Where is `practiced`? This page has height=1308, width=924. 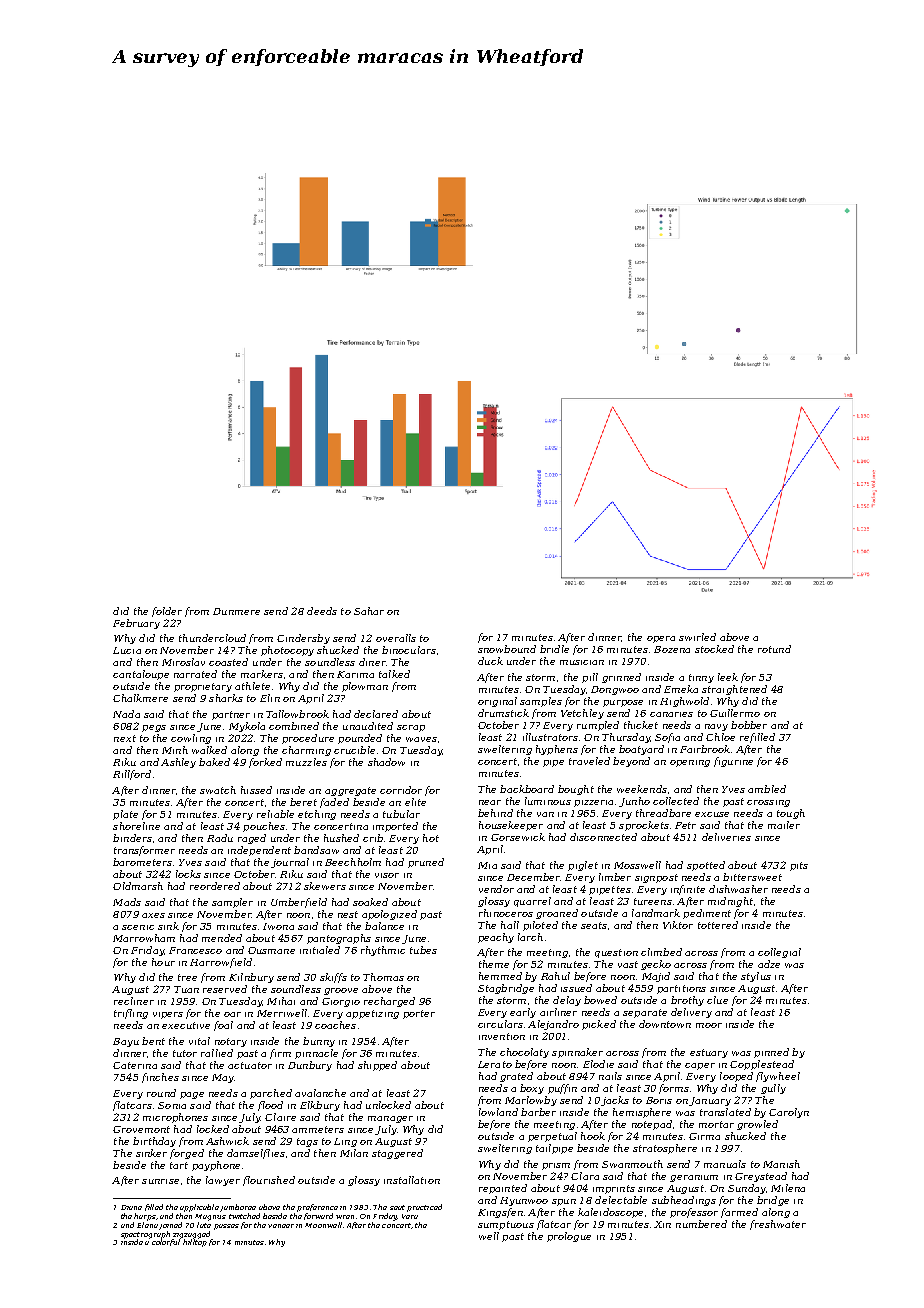
practiced is located at coordinates (424, 1208).
